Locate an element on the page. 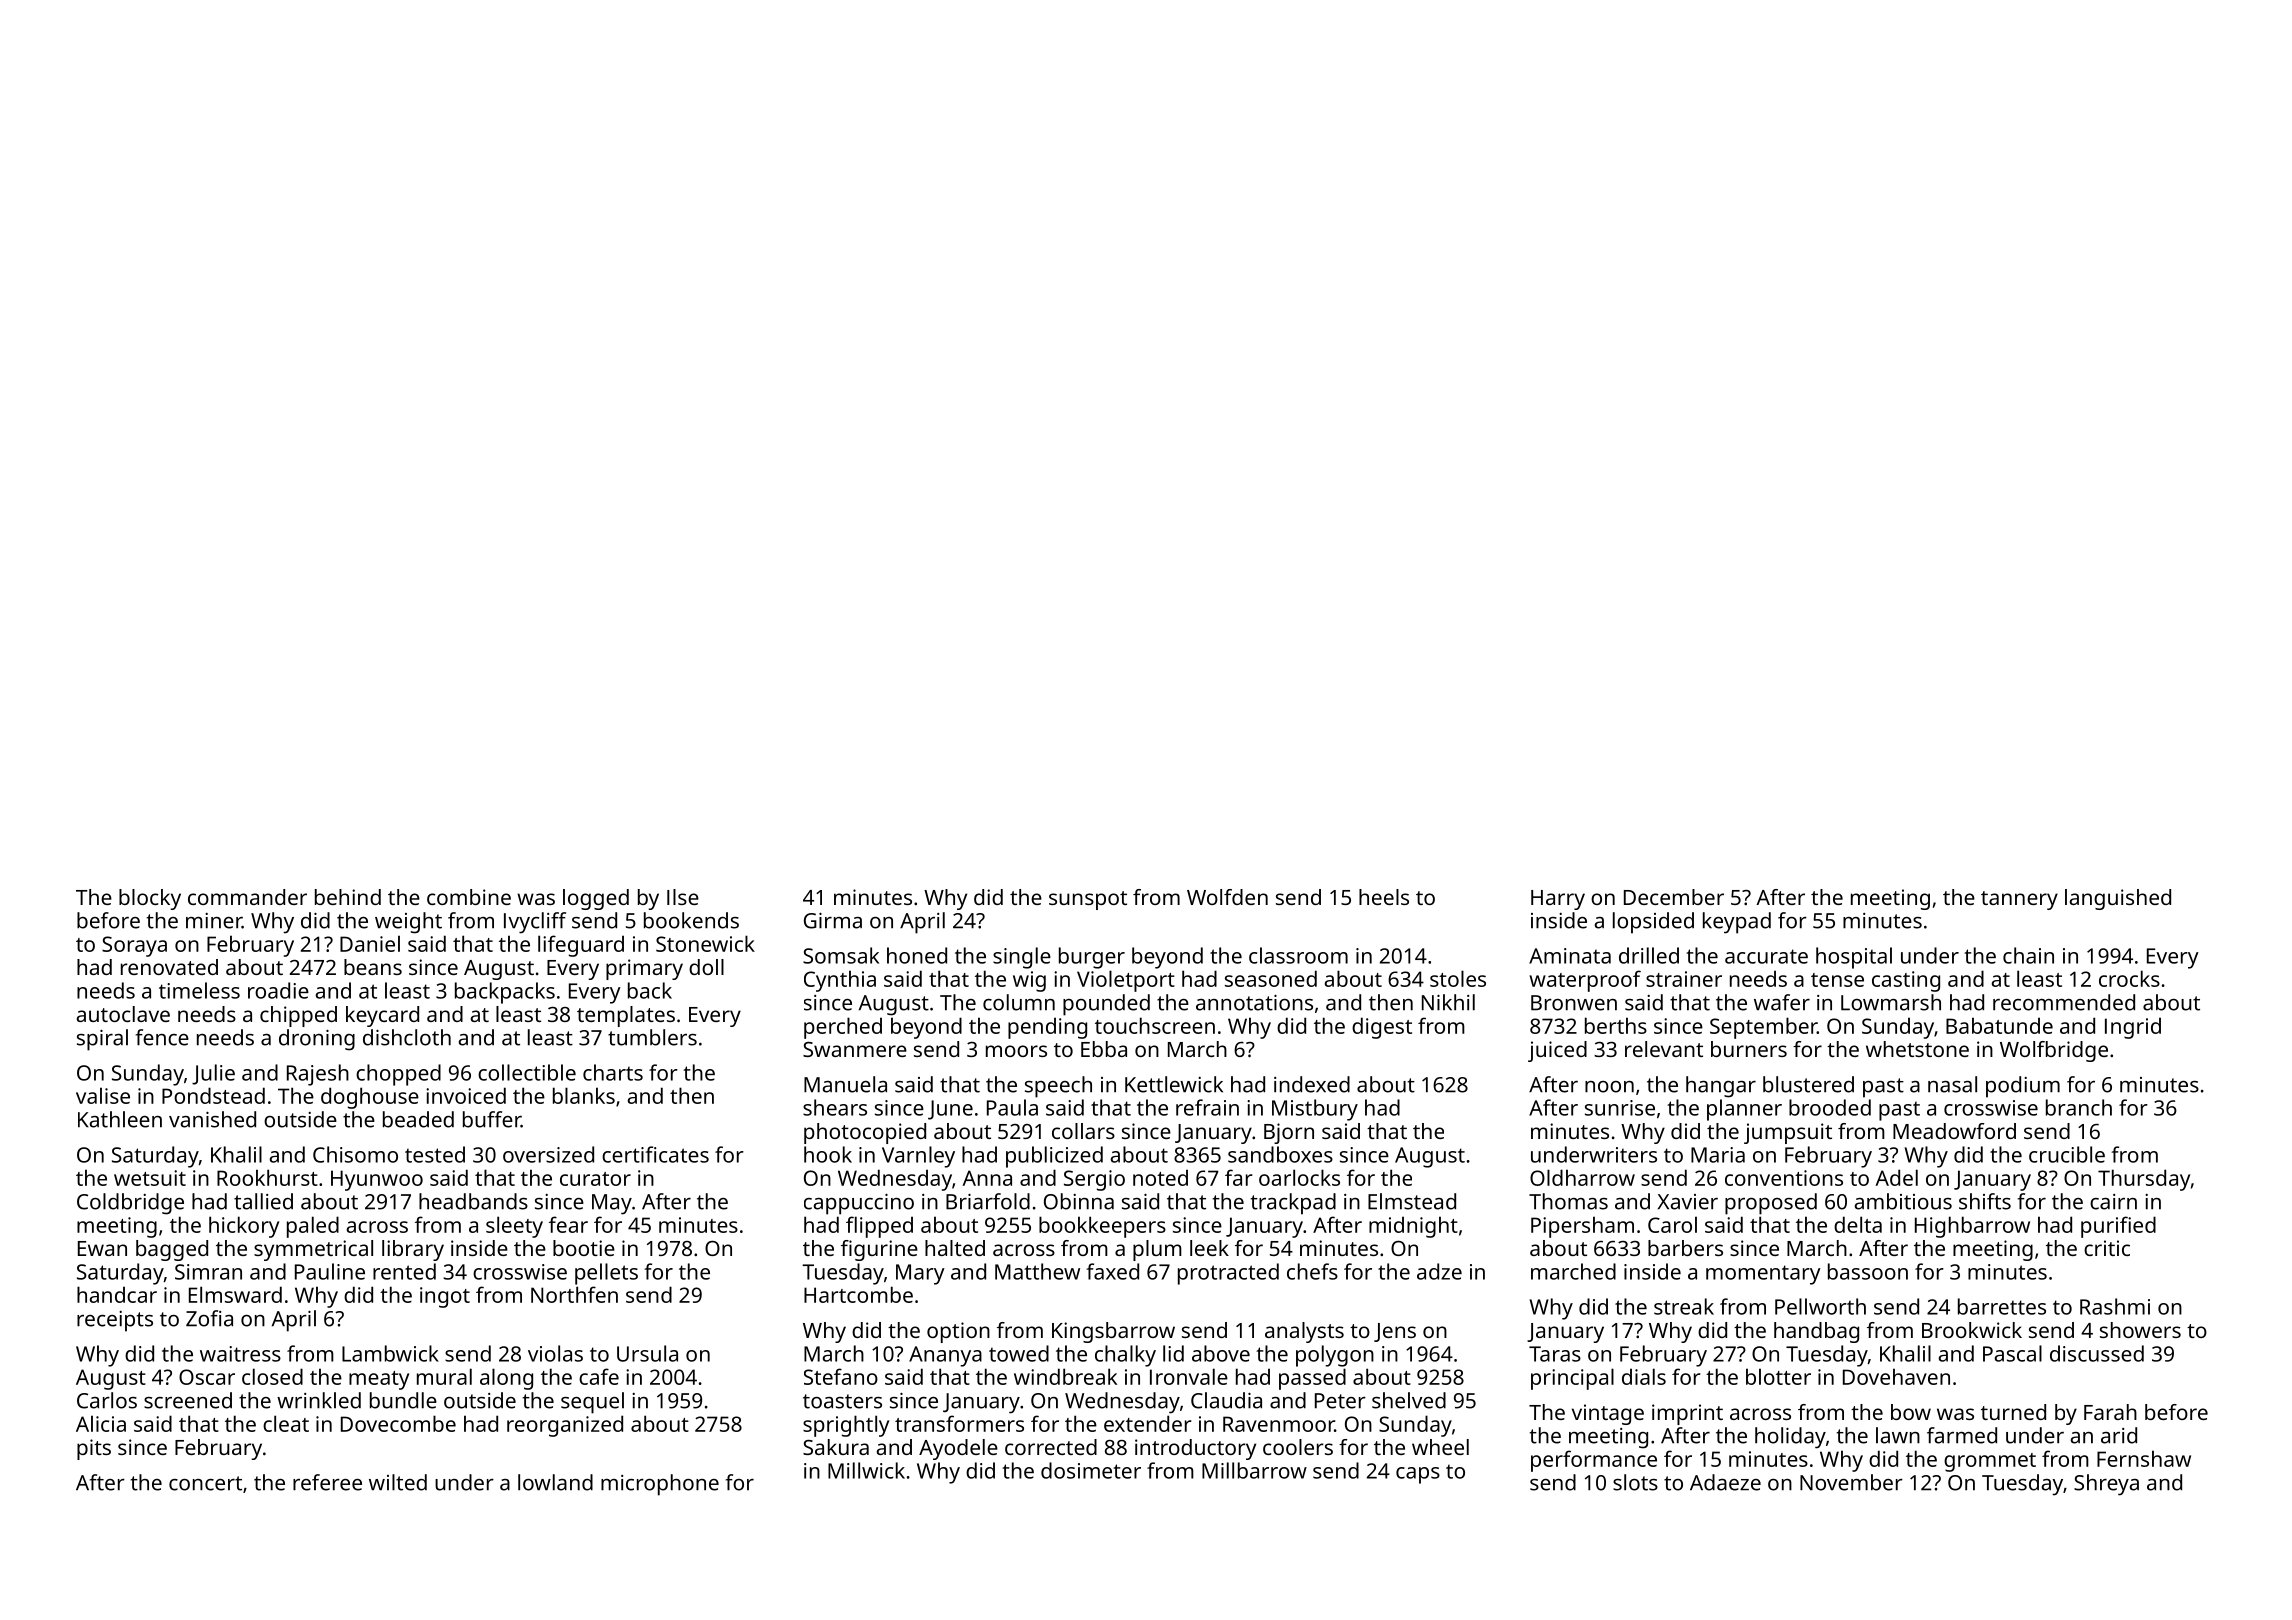  microphone is located at coordinates (660, 1485).
